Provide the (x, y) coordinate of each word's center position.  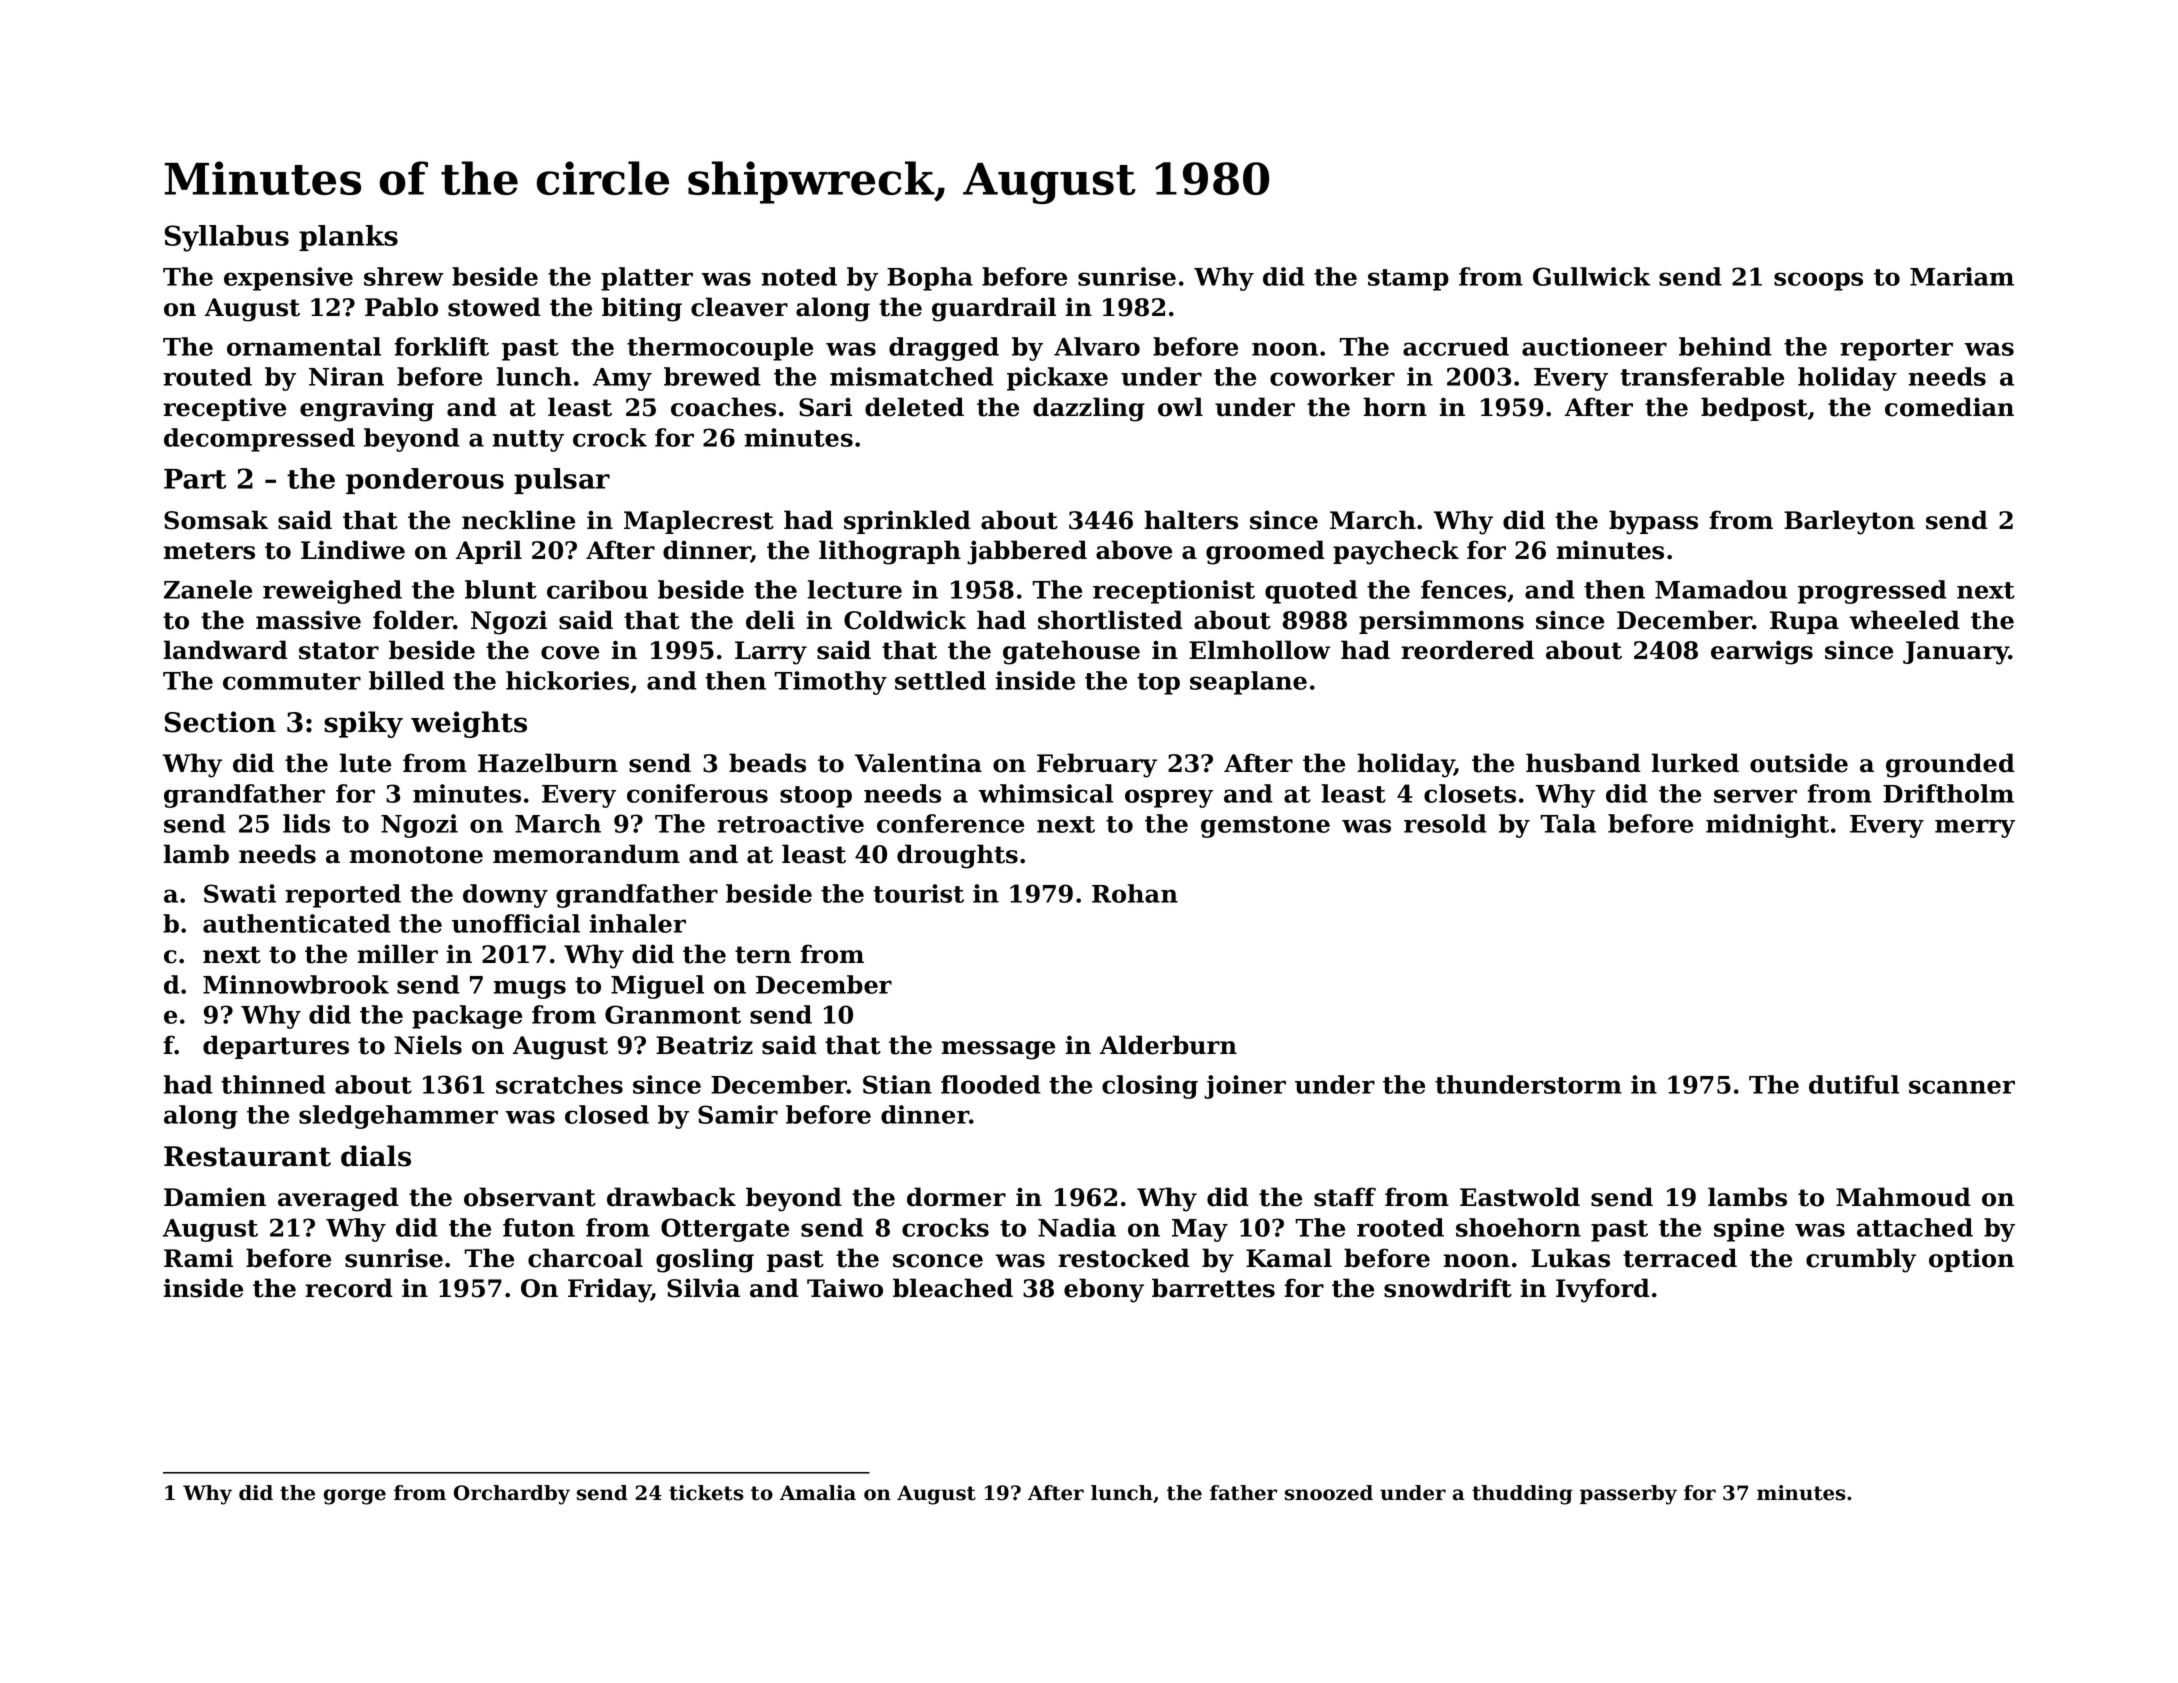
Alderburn (1168, 1045)
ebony (1104, 1290)
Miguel (657, 987)
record (349, 1288)
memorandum (586, 854)
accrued (1456, 346)
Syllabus (227, 238)
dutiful (1854, 1084)
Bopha (930, 279)
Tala (1568, 823)
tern (763, 955)
